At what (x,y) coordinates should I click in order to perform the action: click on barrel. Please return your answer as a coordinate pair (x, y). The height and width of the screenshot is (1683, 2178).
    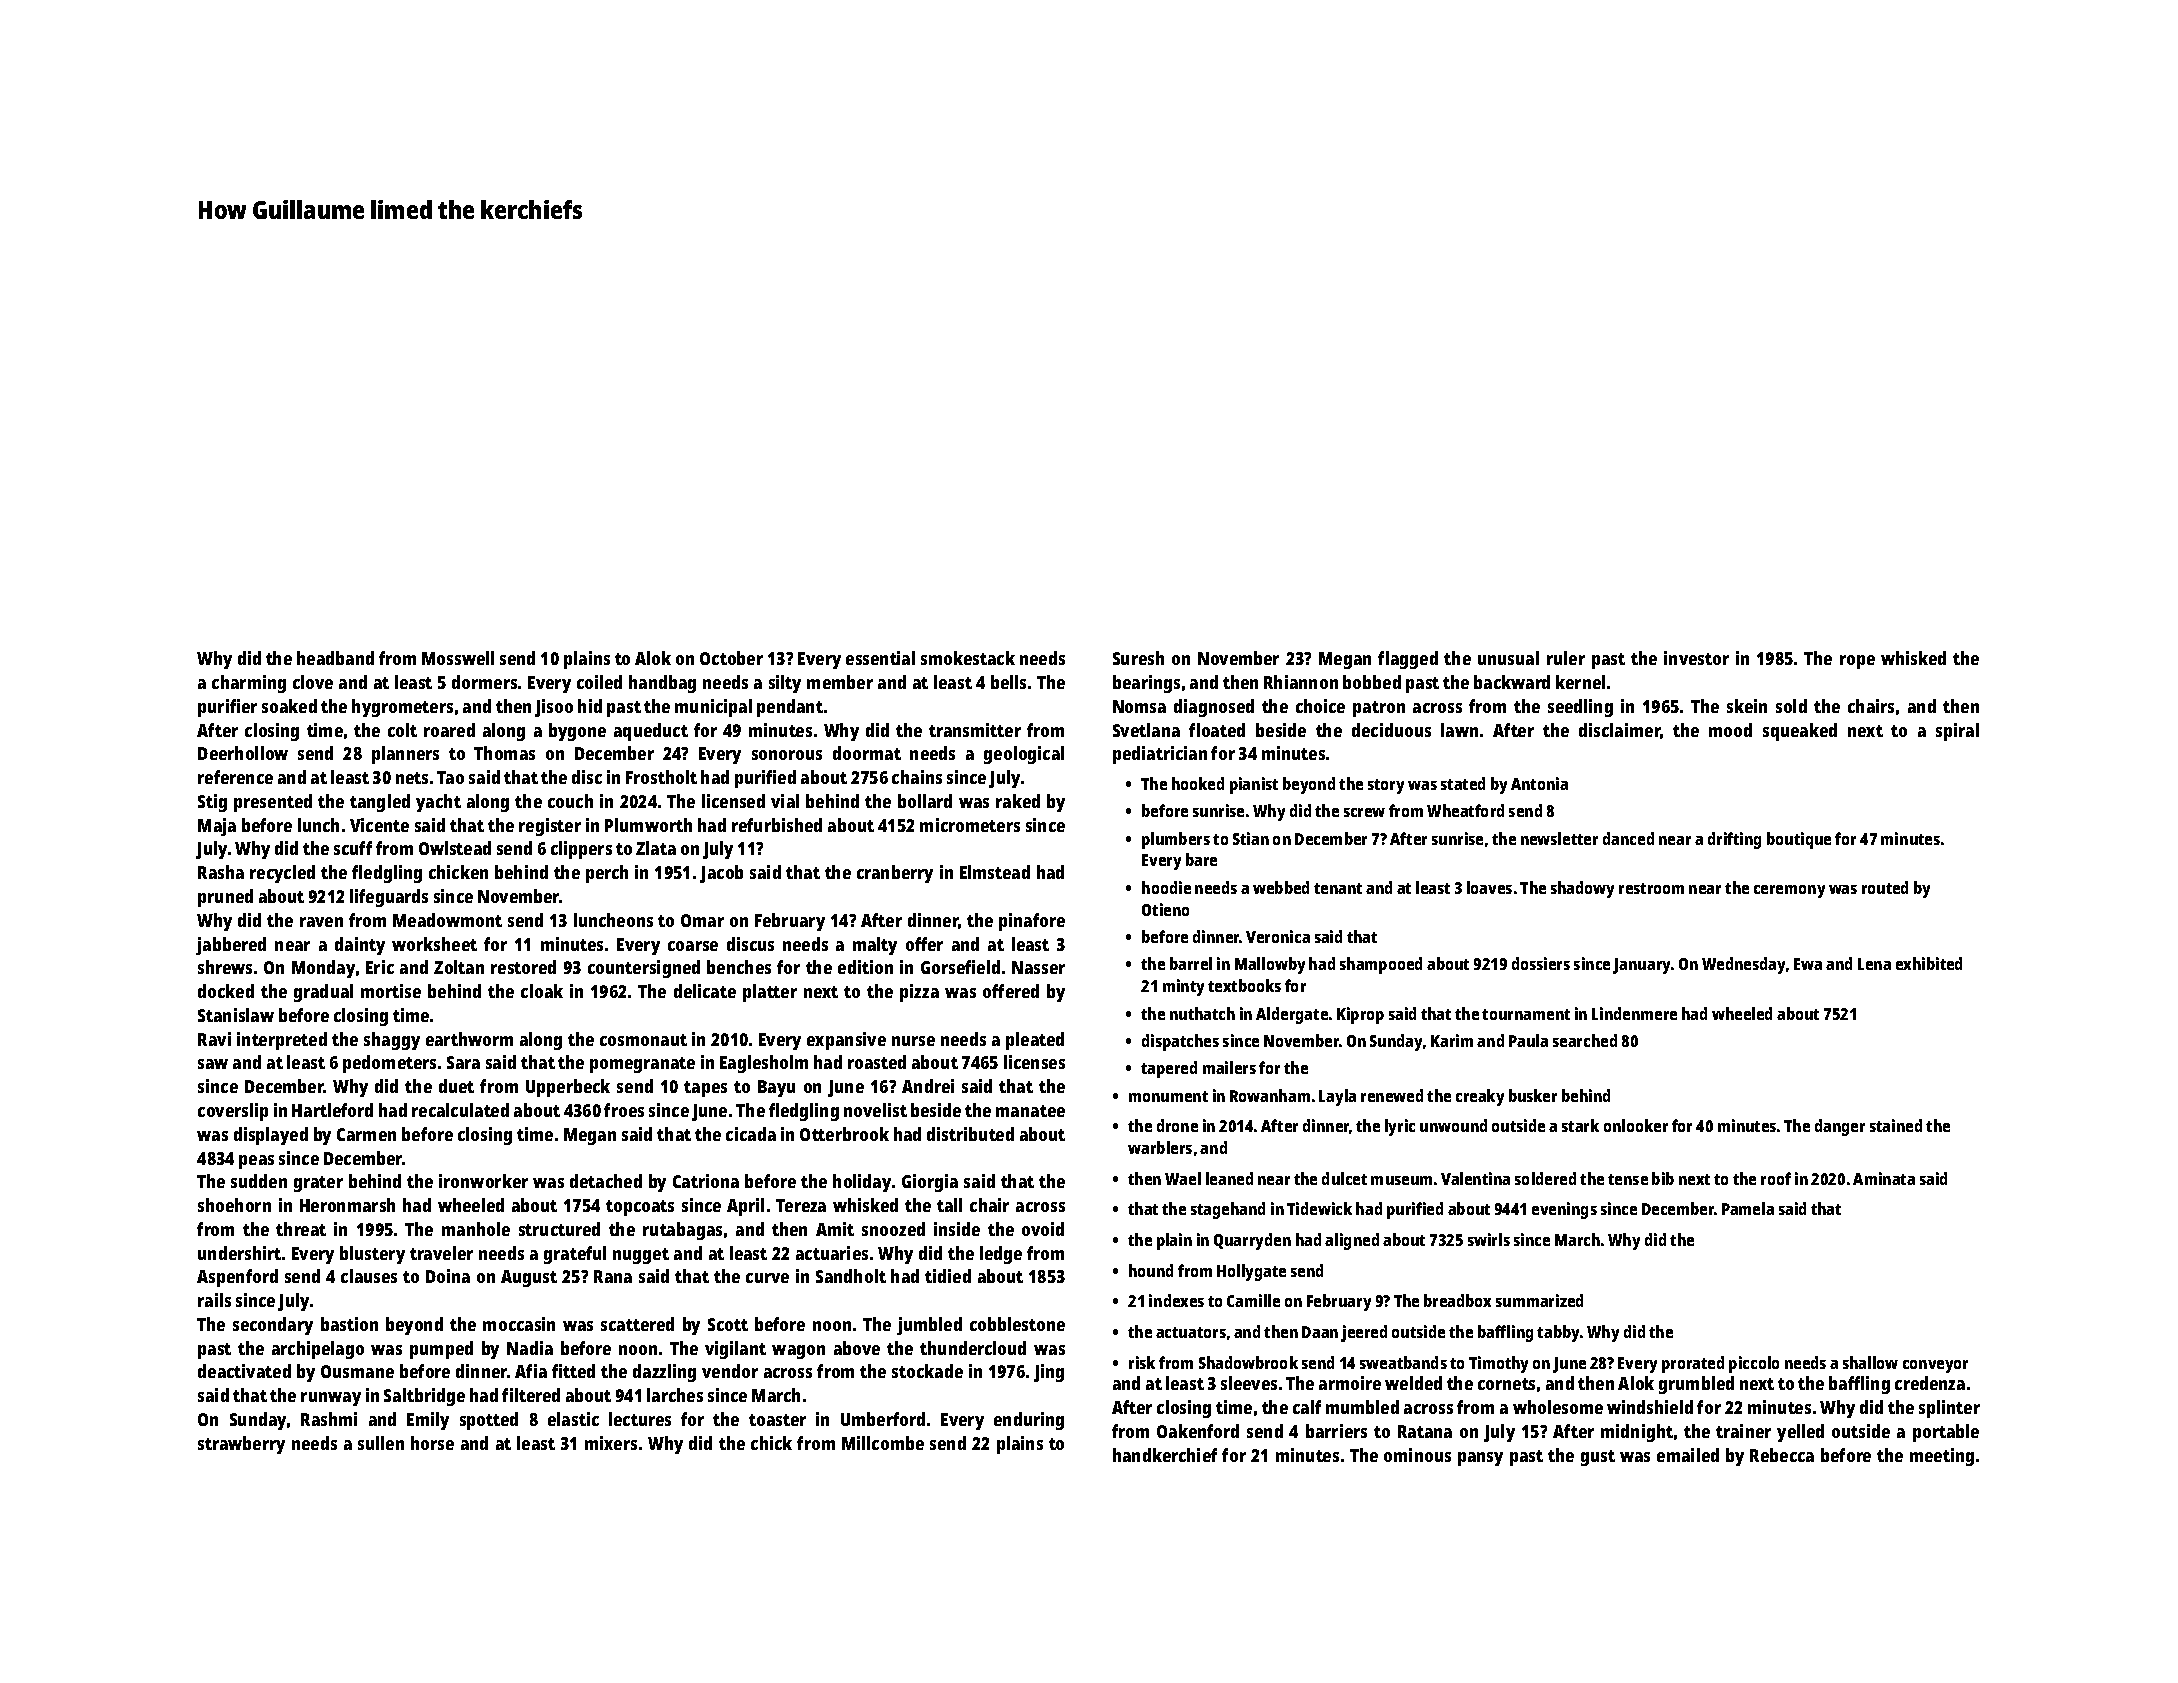
    Looking at the image, I should click on (1191, 963).
